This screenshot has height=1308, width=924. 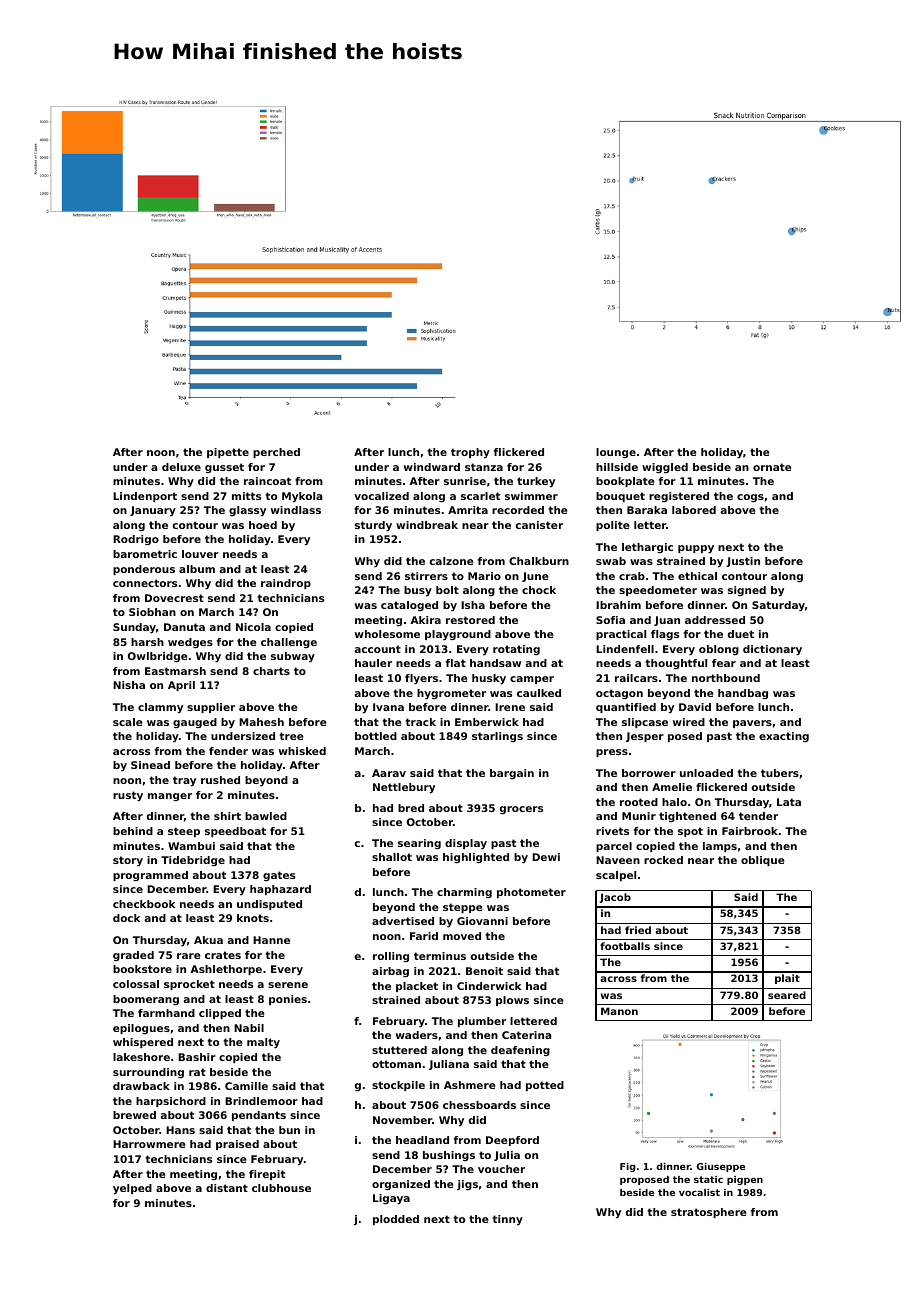 I want to click on firepit, so click(x=267, y=1175).
